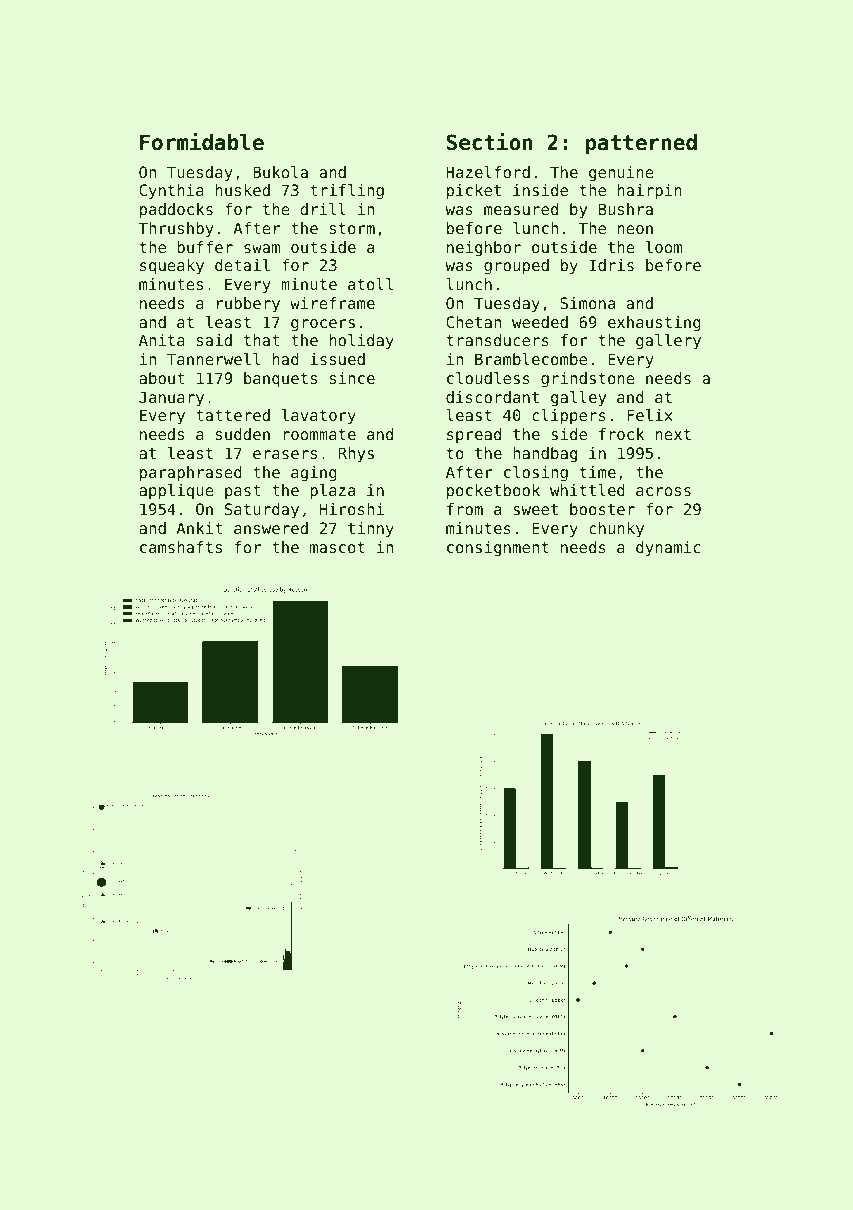 The height and width of the document is (1210, 853). Describe the element at coordinates (473, 322) in the document. I see `Chetan` at that location.
